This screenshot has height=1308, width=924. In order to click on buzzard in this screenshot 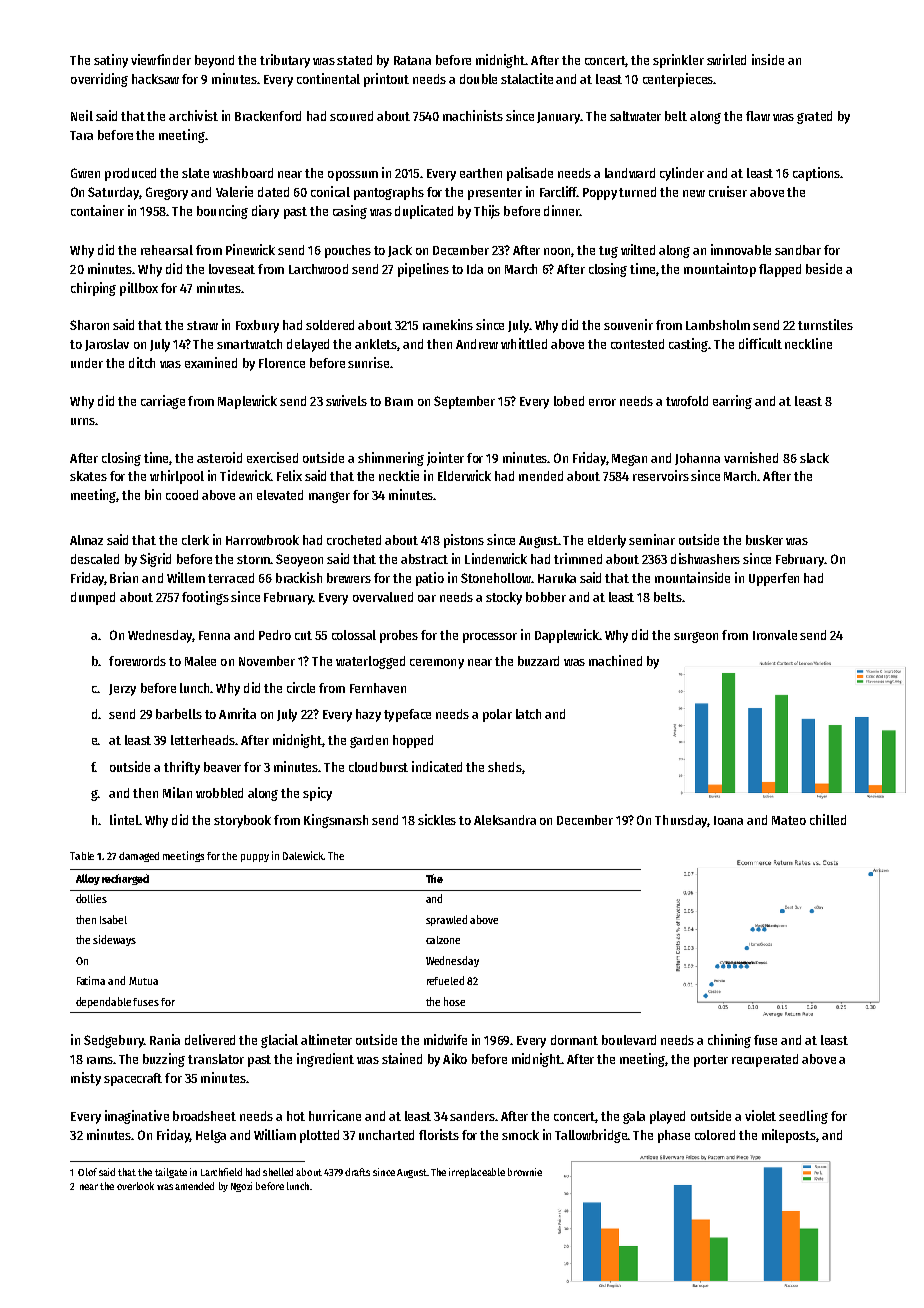, I will do `click(538, 661)`.
